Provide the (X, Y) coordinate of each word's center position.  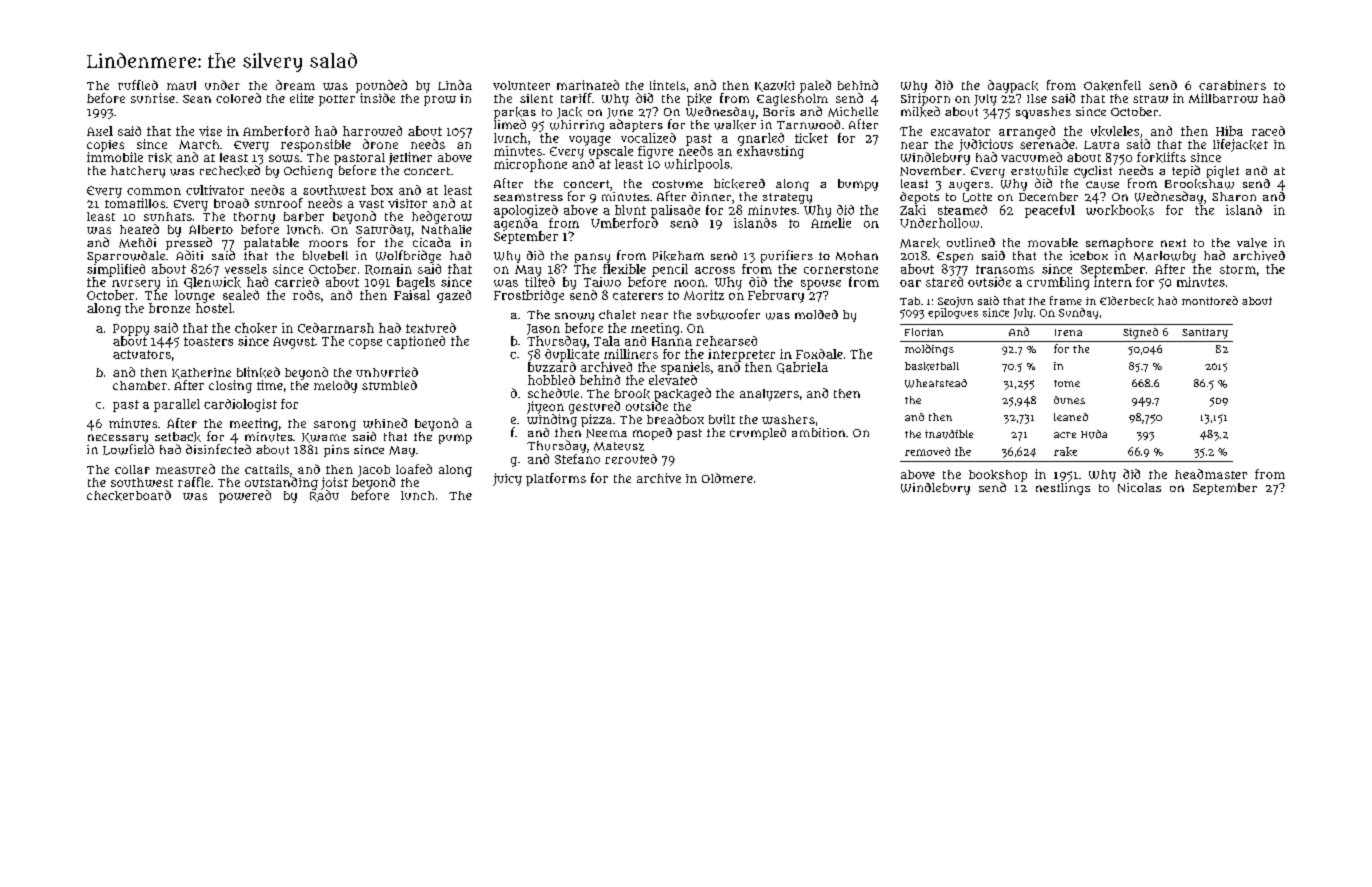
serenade (1047, 144)
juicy (507, 479)
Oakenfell (1112, 85)
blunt (630, 210)
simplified (116, 270)
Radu (324, 496)
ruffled (138, 85)
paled (815, 86)
